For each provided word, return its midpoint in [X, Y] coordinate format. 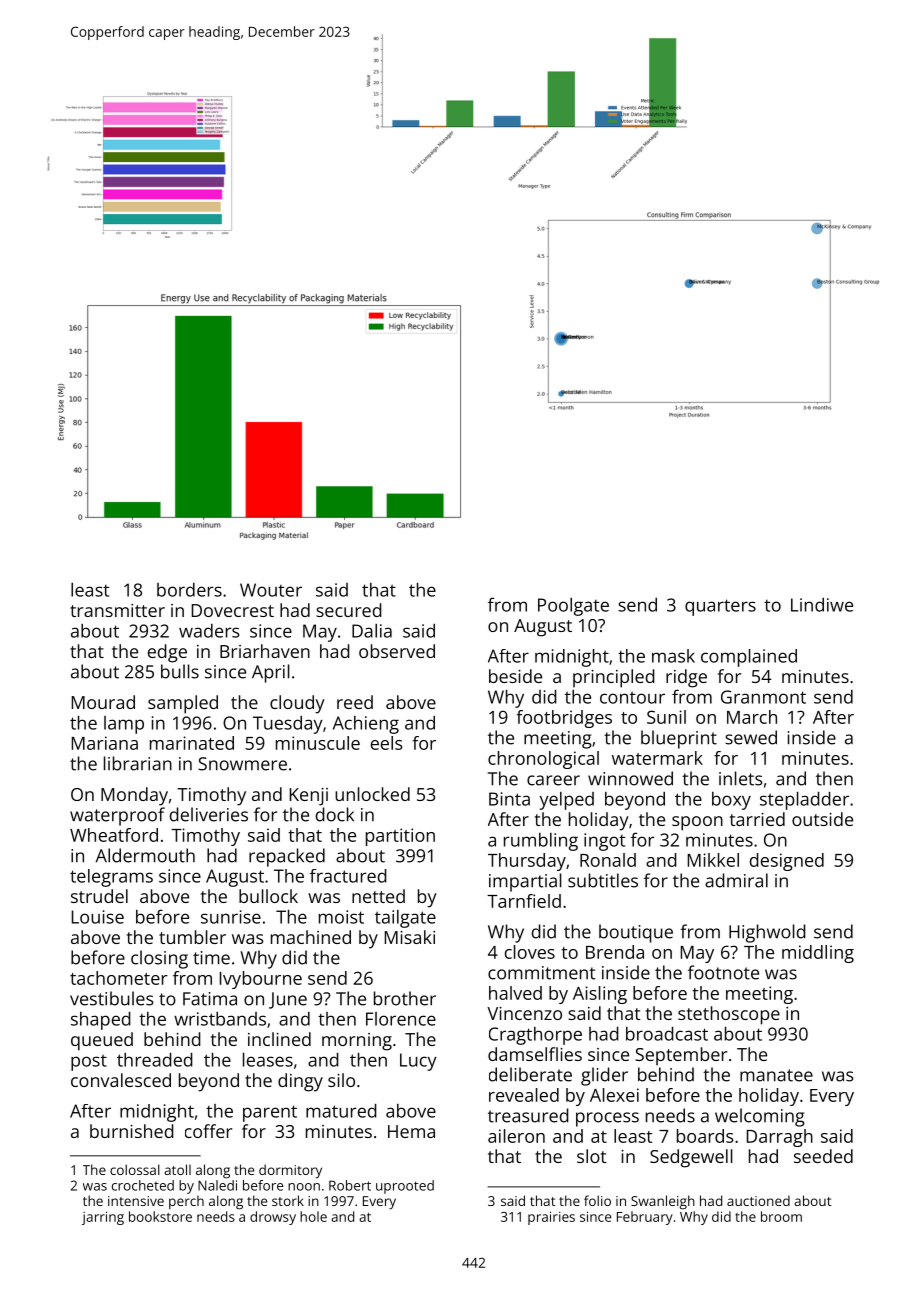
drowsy [273, 1218]
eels [386, 743]
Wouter [271, 590]
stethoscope [729, 1015]
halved [515, 993]
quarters [720, 607]
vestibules [112, 998]
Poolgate [573, 607]
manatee [776, 1075]
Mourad [103, 702]
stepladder [804, 801]
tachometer [119, 978]
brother [405, 998]
